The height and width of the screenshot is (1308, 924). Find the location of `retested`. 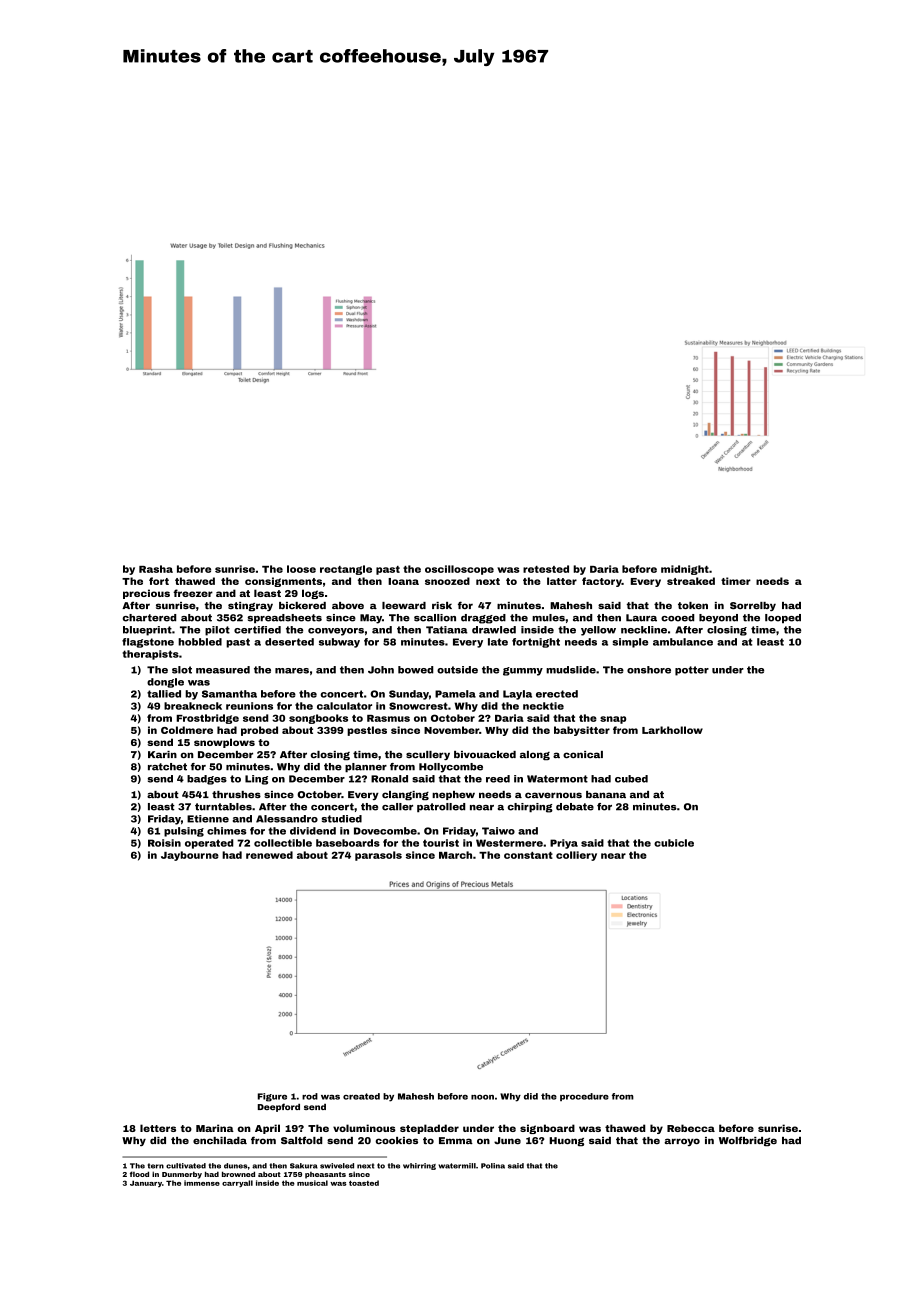

retested is located at coordinates (546, 569).
